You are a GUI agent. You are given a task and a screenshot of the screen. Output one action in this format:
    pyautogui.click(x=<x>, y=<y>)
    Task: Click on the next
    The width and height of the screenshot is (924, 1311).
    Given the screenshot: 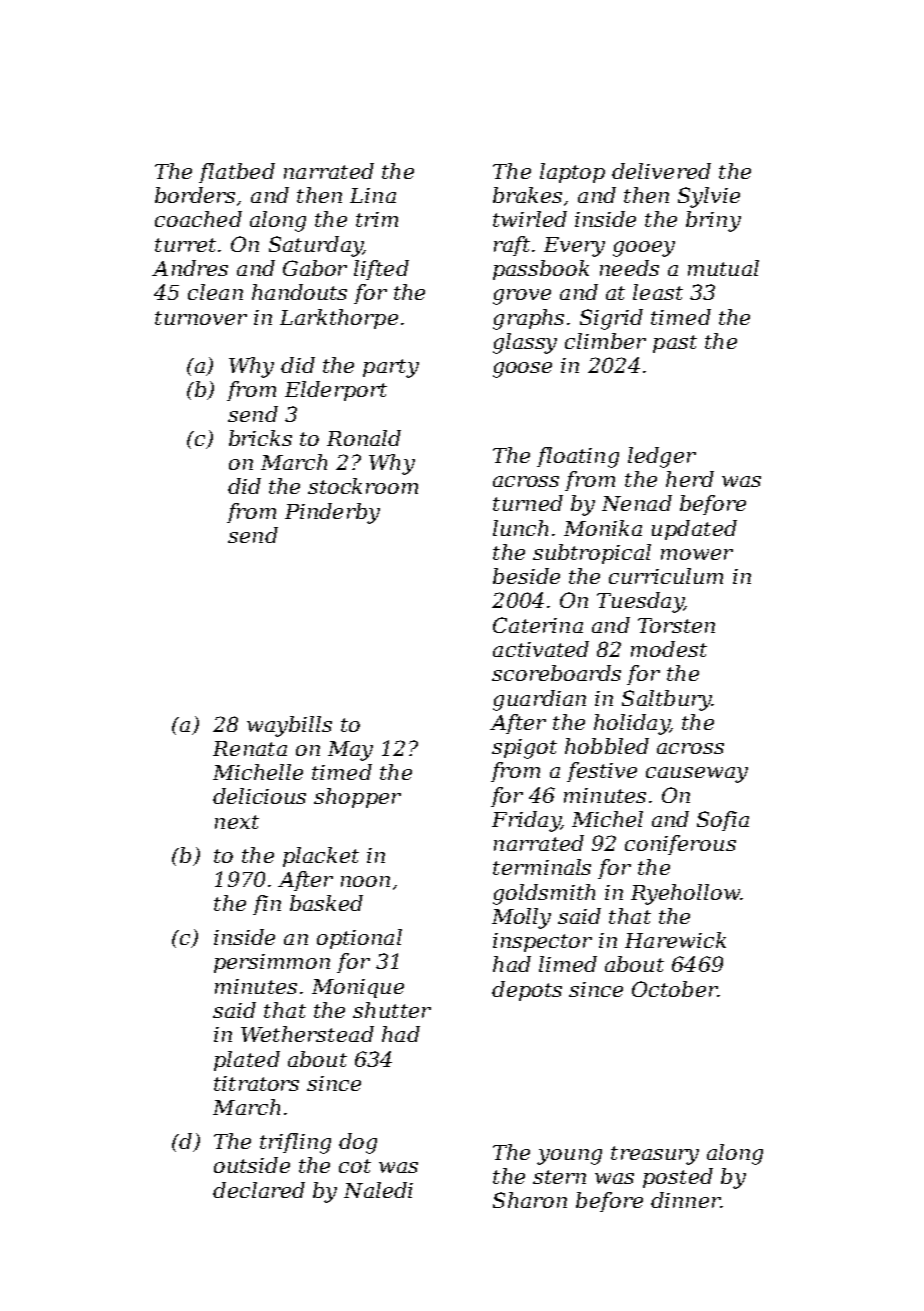 What is the action you would take?
    pyautogui.click(x=237, y=822)
